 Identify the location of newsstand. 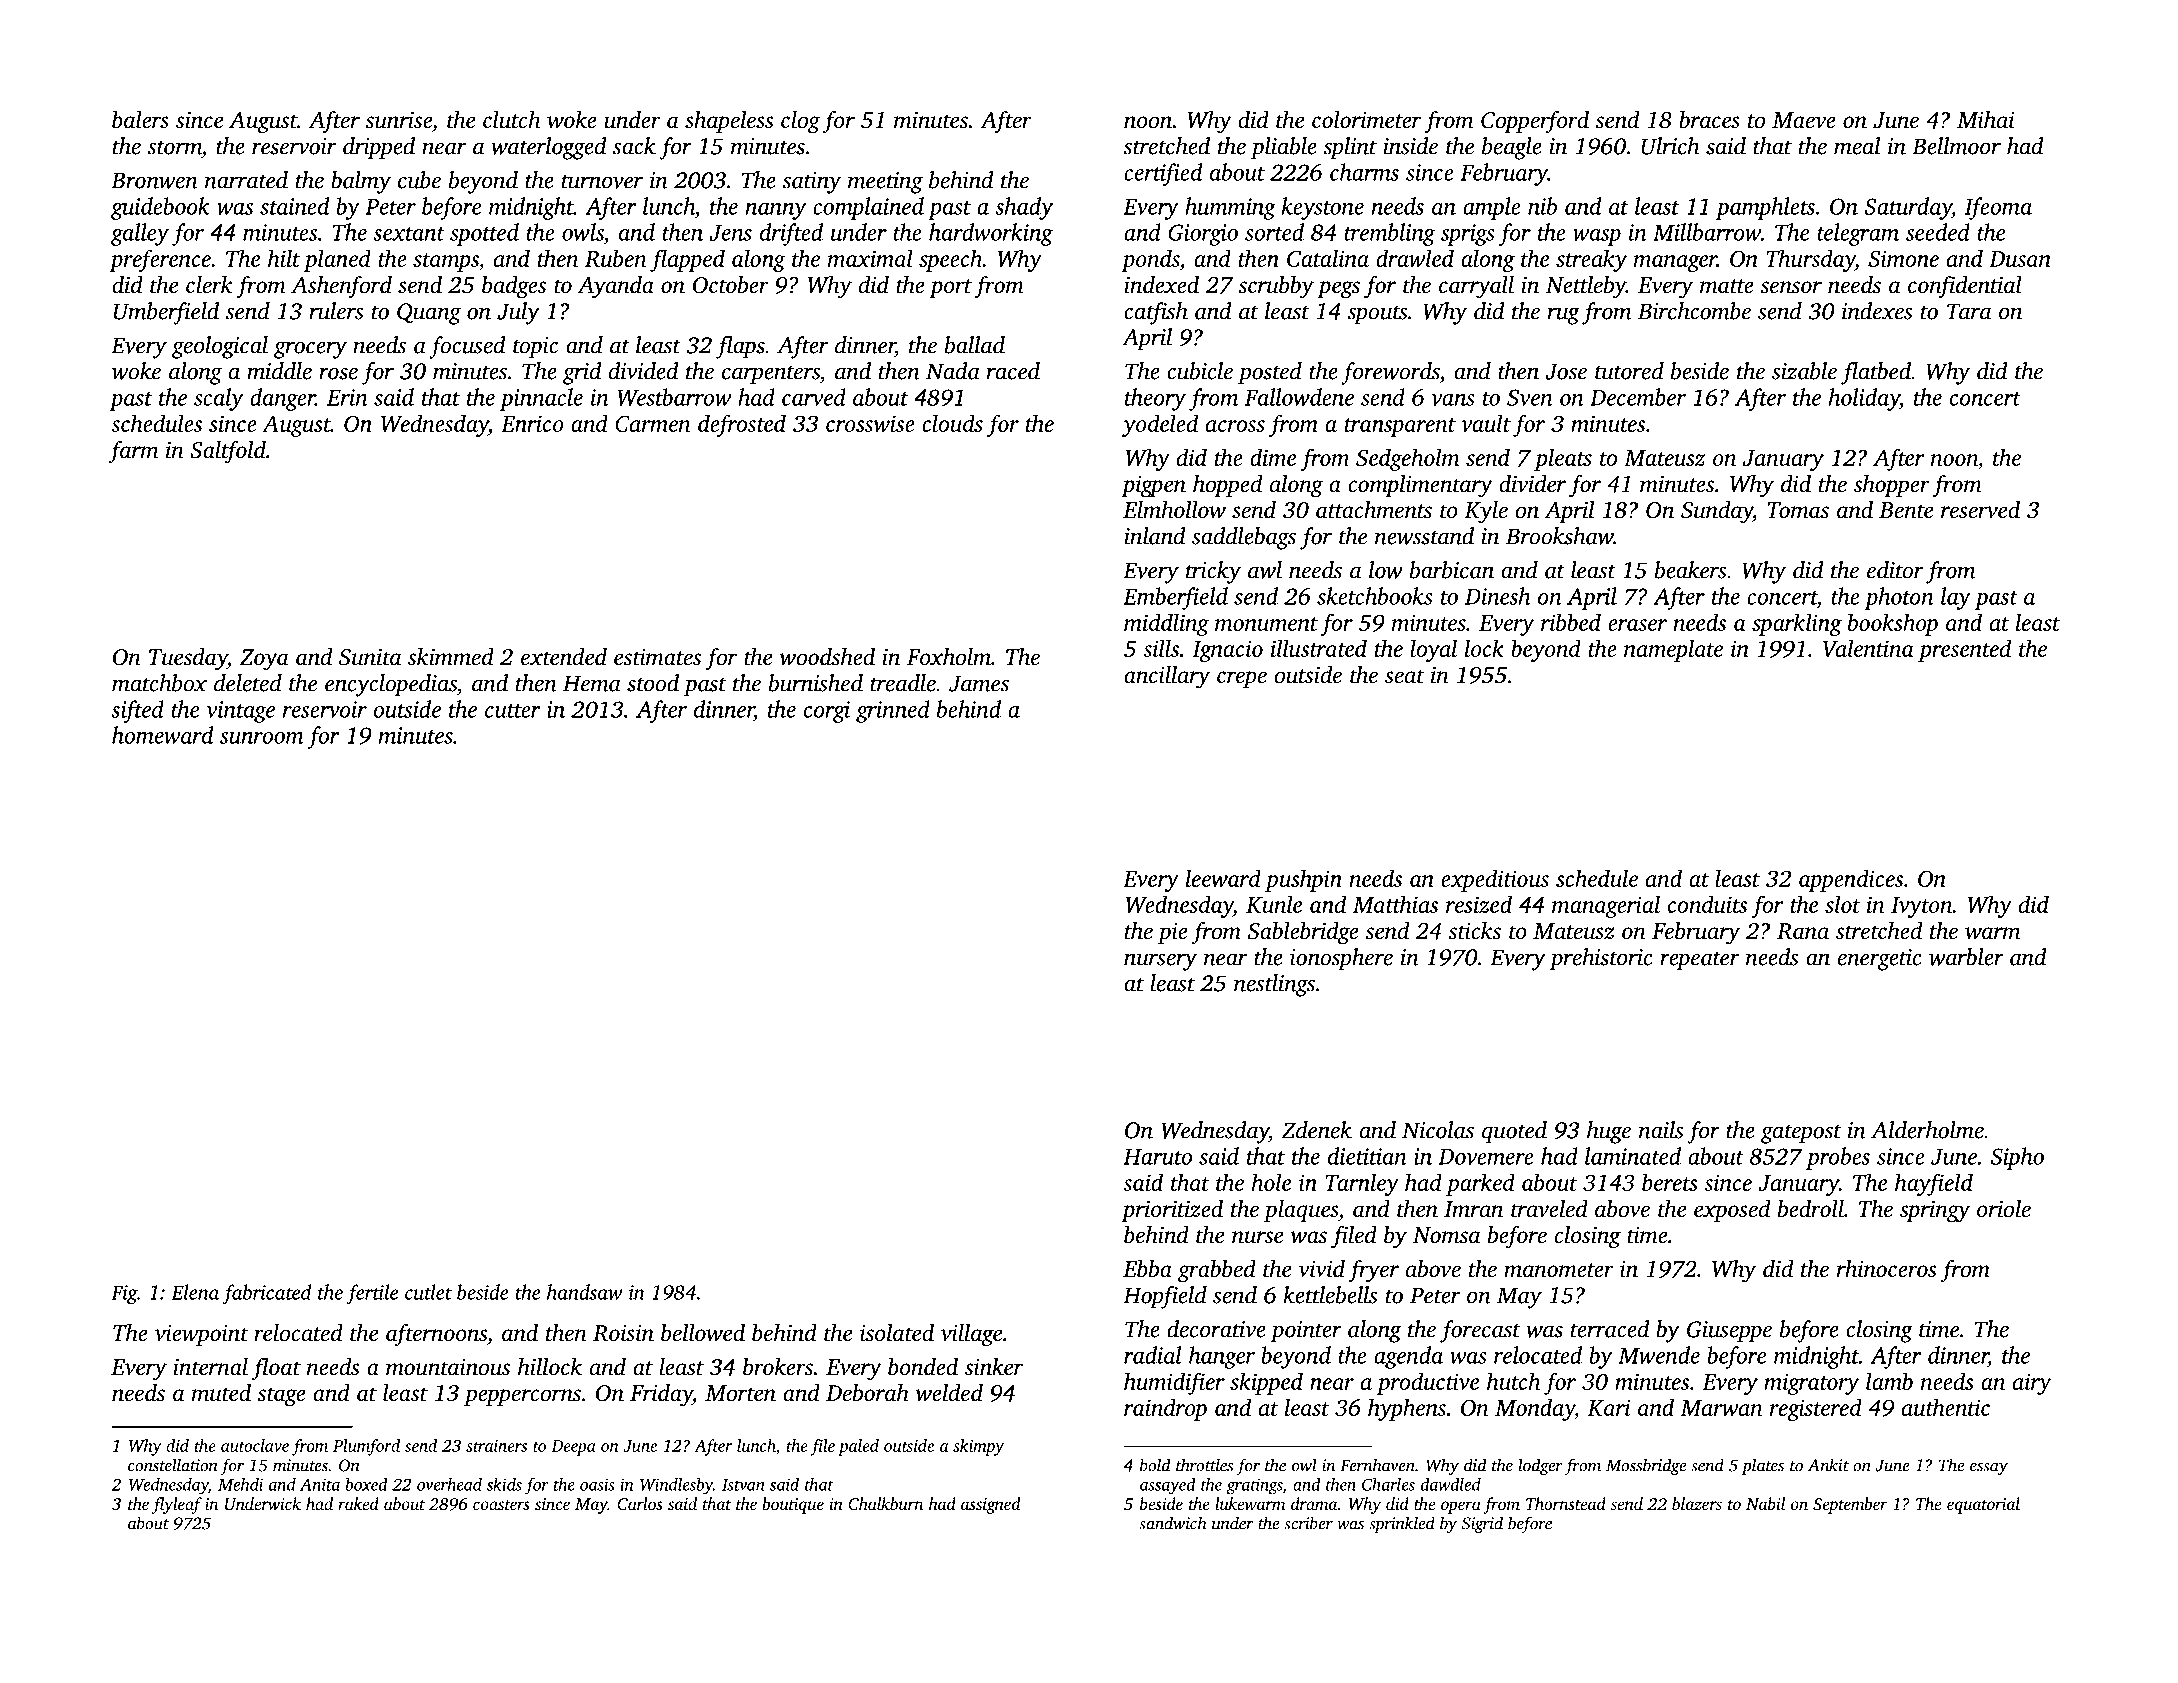
(1424, 536).
